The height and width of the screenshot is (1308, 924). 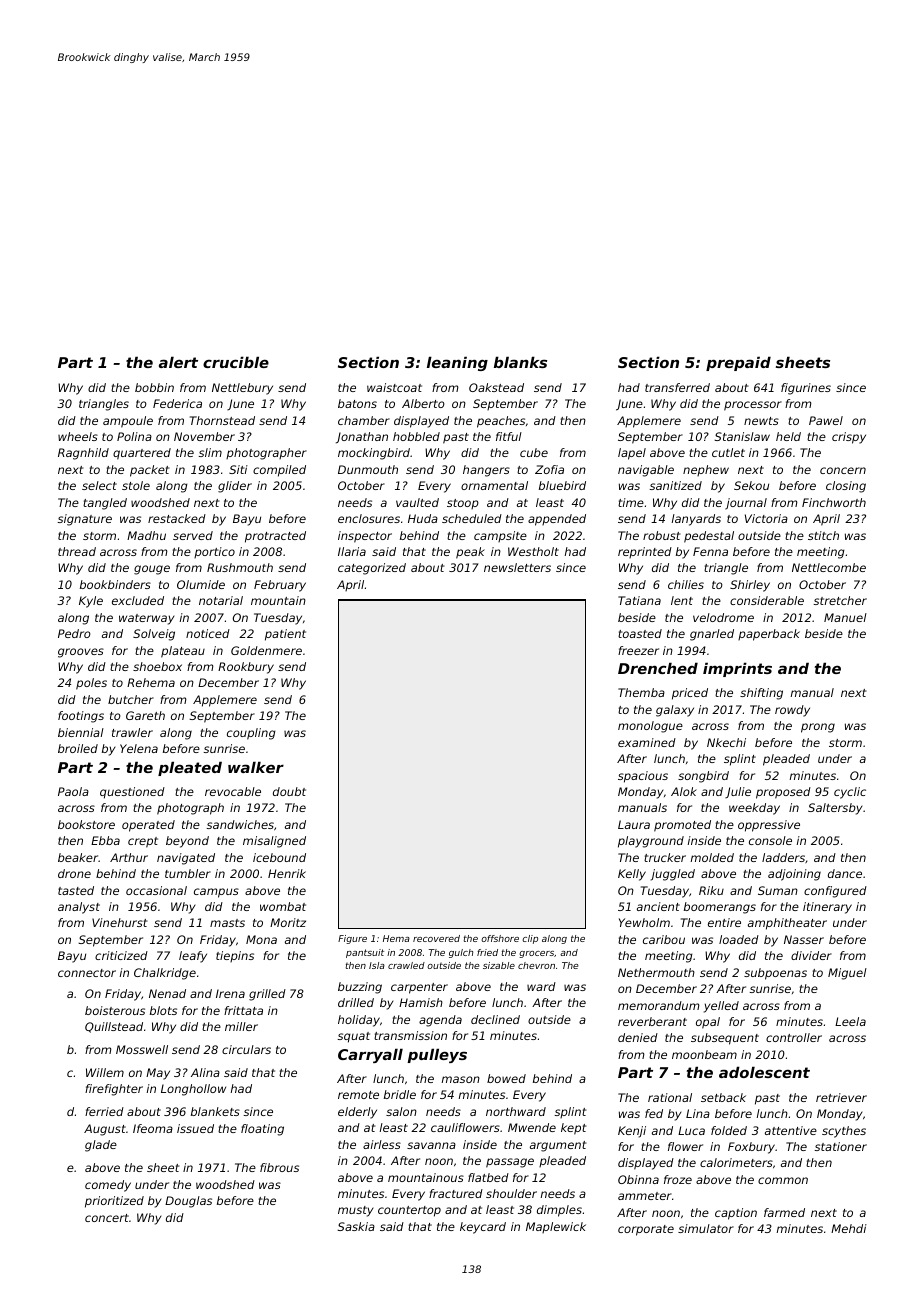 What do you see at coordinates (647, 742) in the screenshot?
I see `examined` at bounding box center [647, 742].
